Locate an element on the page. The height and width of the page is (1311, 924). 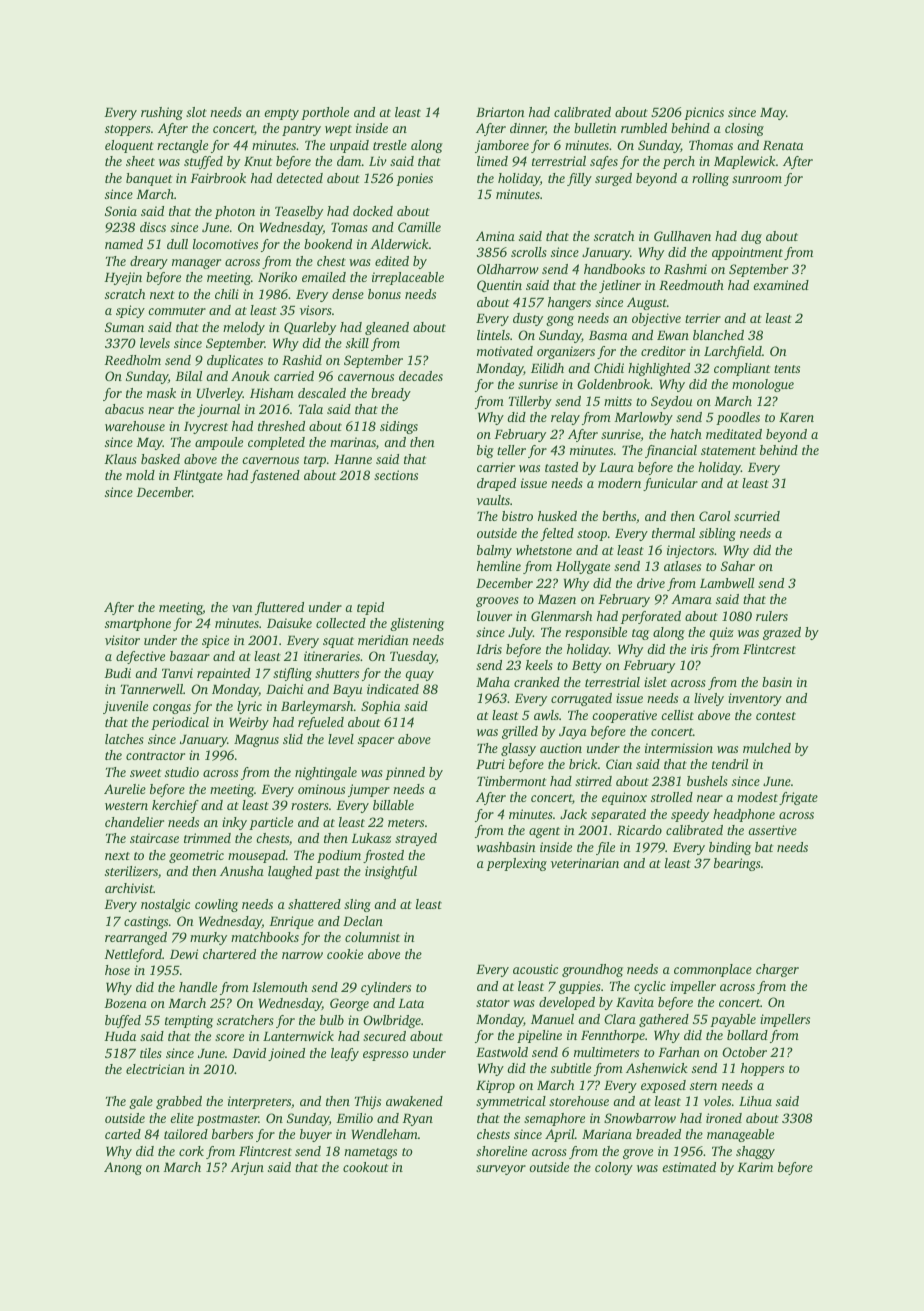
Fairbrook is located at coordinates (218, 178).
